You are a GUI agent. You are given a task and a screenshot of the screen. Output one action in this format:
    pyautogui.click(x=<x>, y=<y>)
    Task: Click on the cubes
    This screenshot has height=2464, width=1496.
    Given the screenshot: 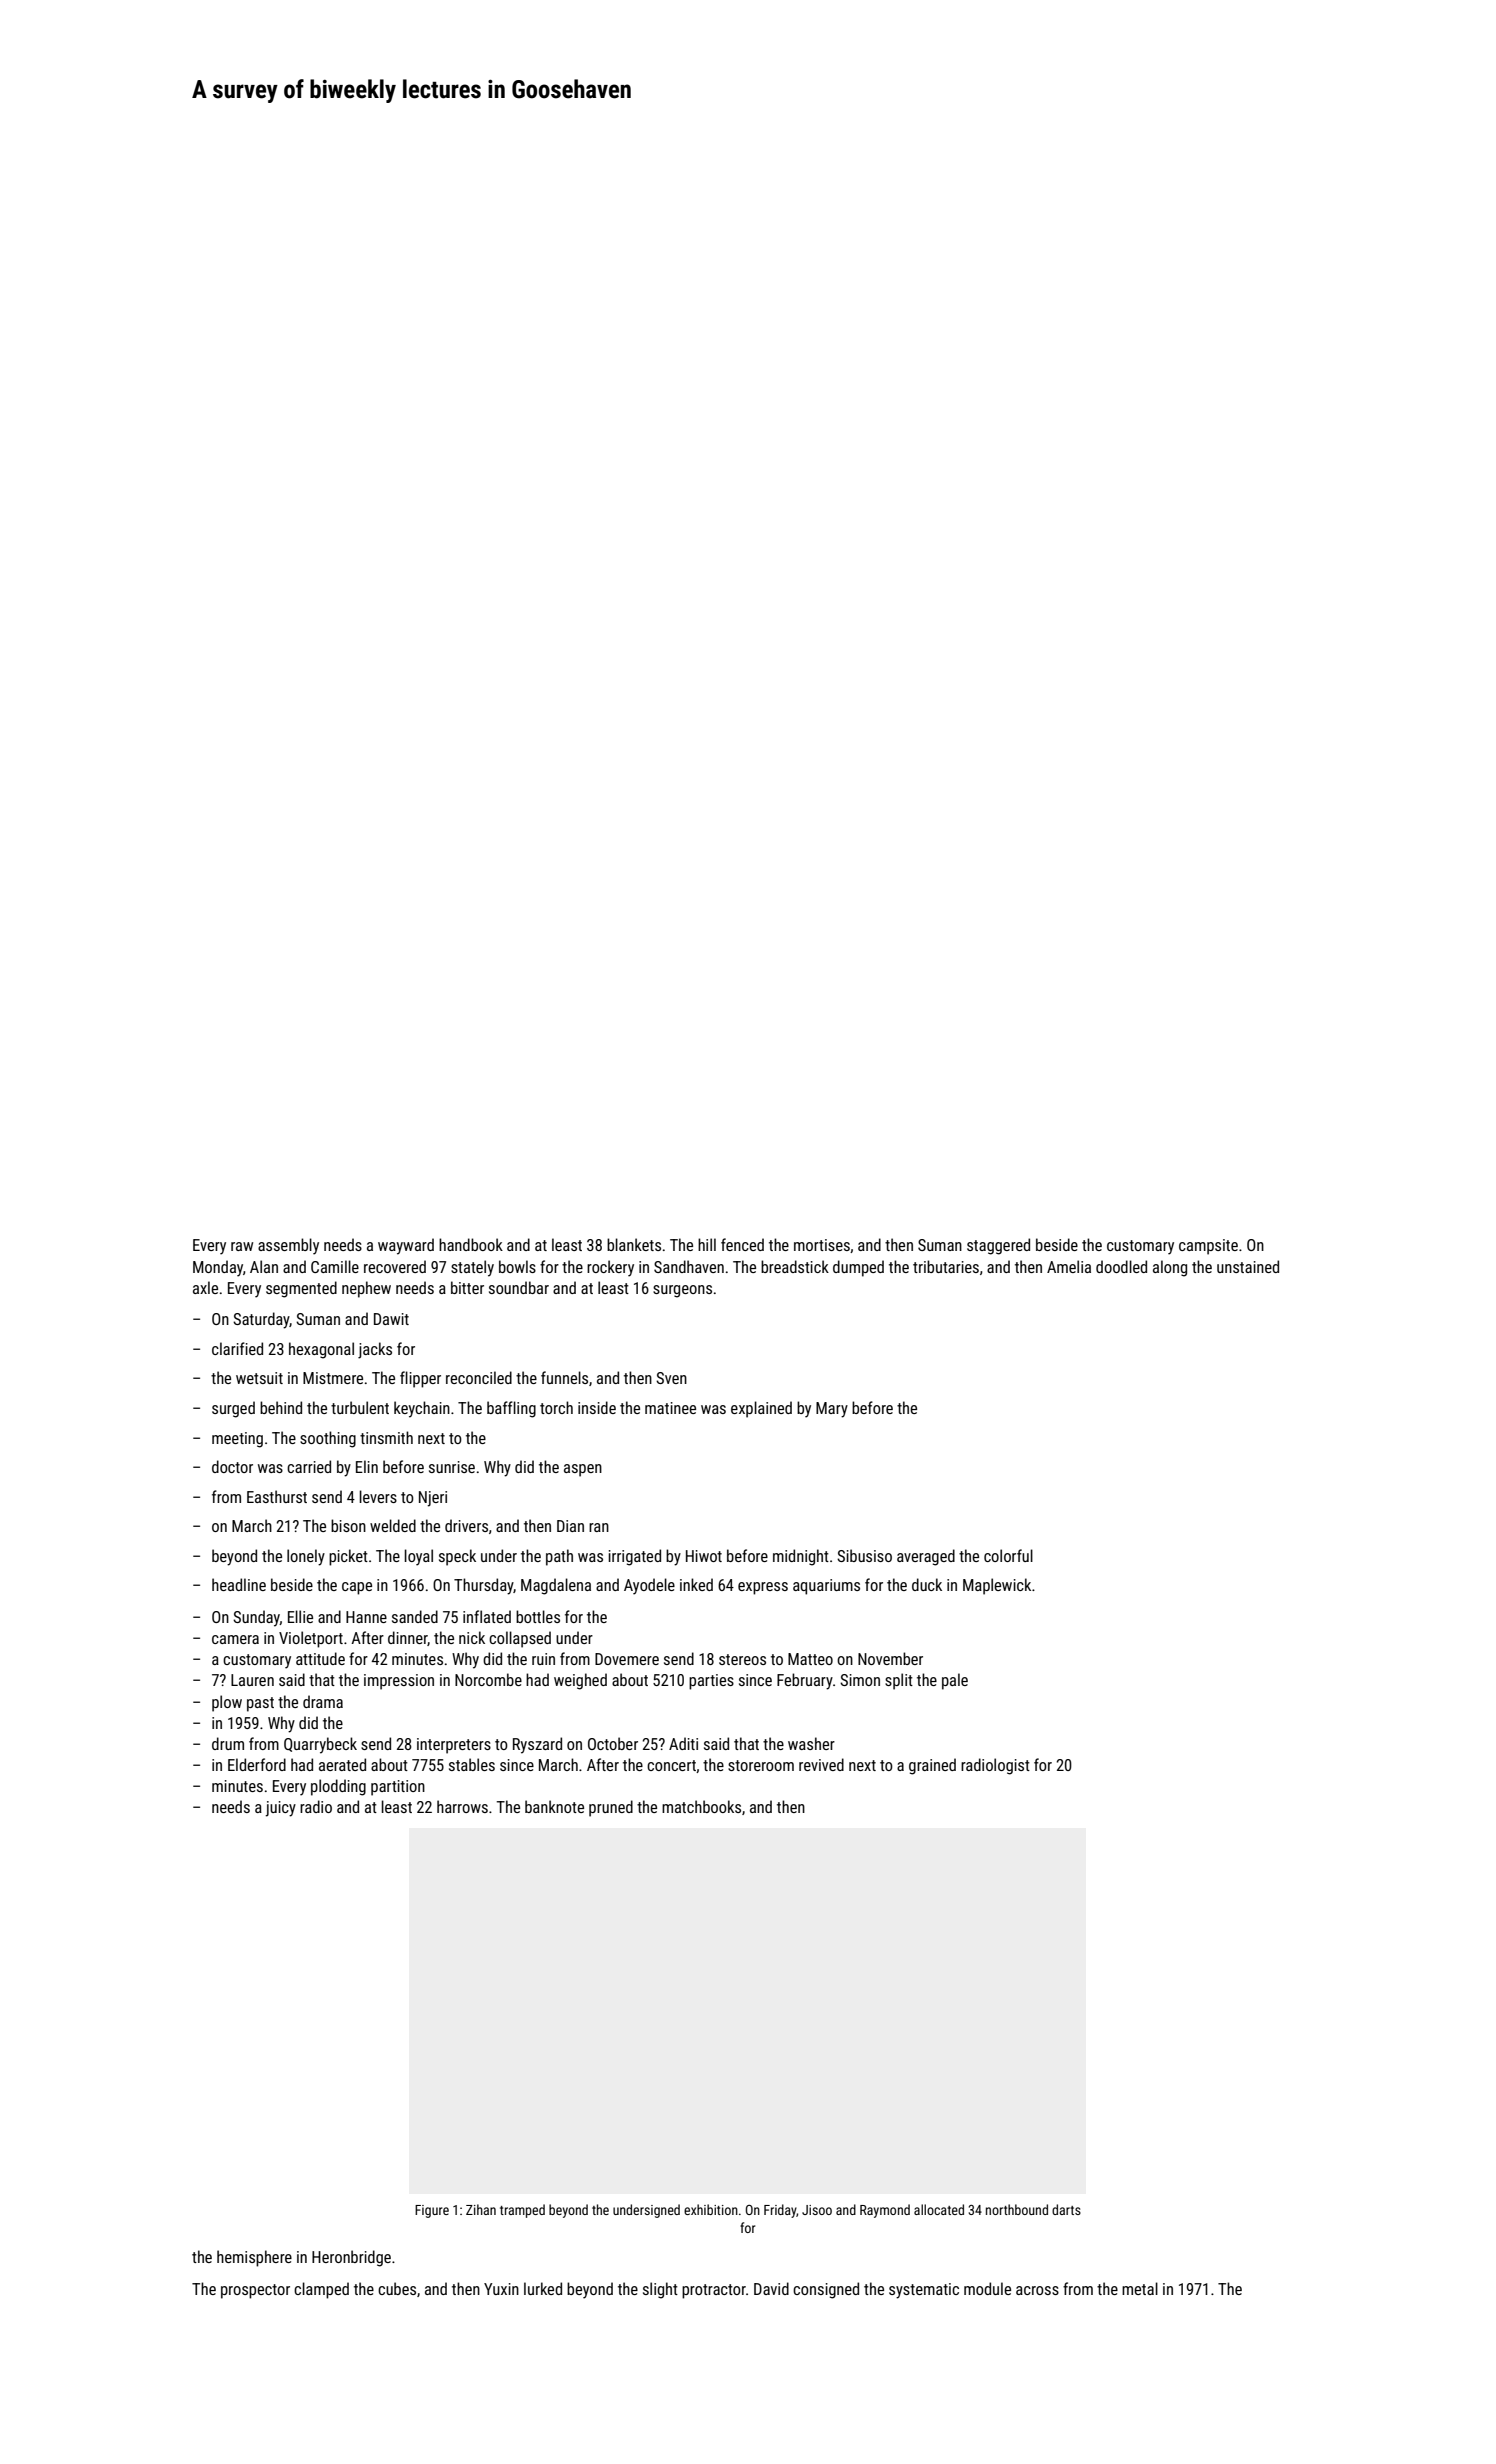 What is the action you would take?
    pyautogui.click(x=397, y=2288)
